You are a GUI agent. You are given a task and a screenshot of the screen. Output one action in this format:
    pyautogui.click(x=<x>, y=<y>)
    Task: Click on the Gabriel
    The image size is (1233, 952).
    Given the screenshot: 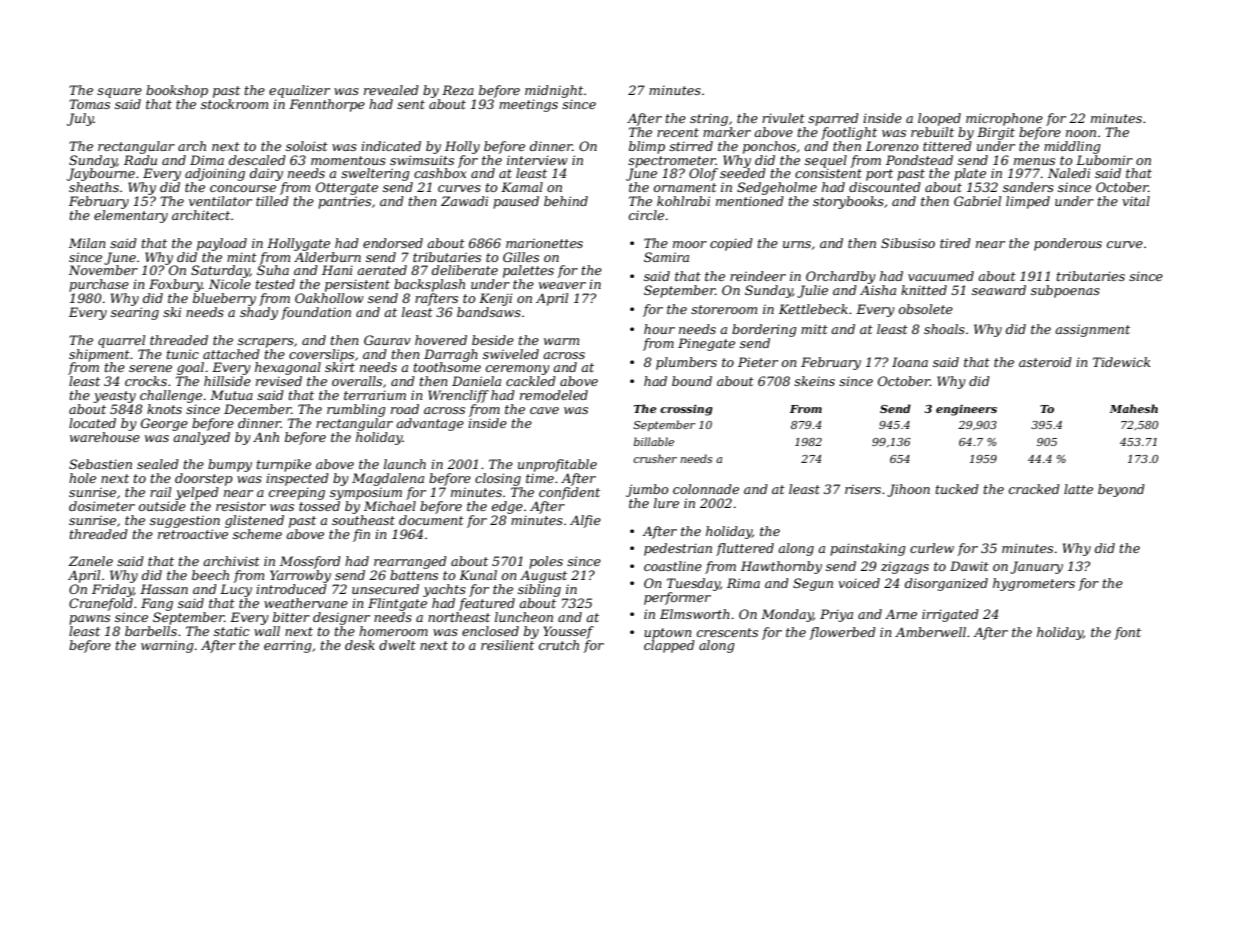 What is the action you would take?
    pyautogui.click(x=977, y=201)
